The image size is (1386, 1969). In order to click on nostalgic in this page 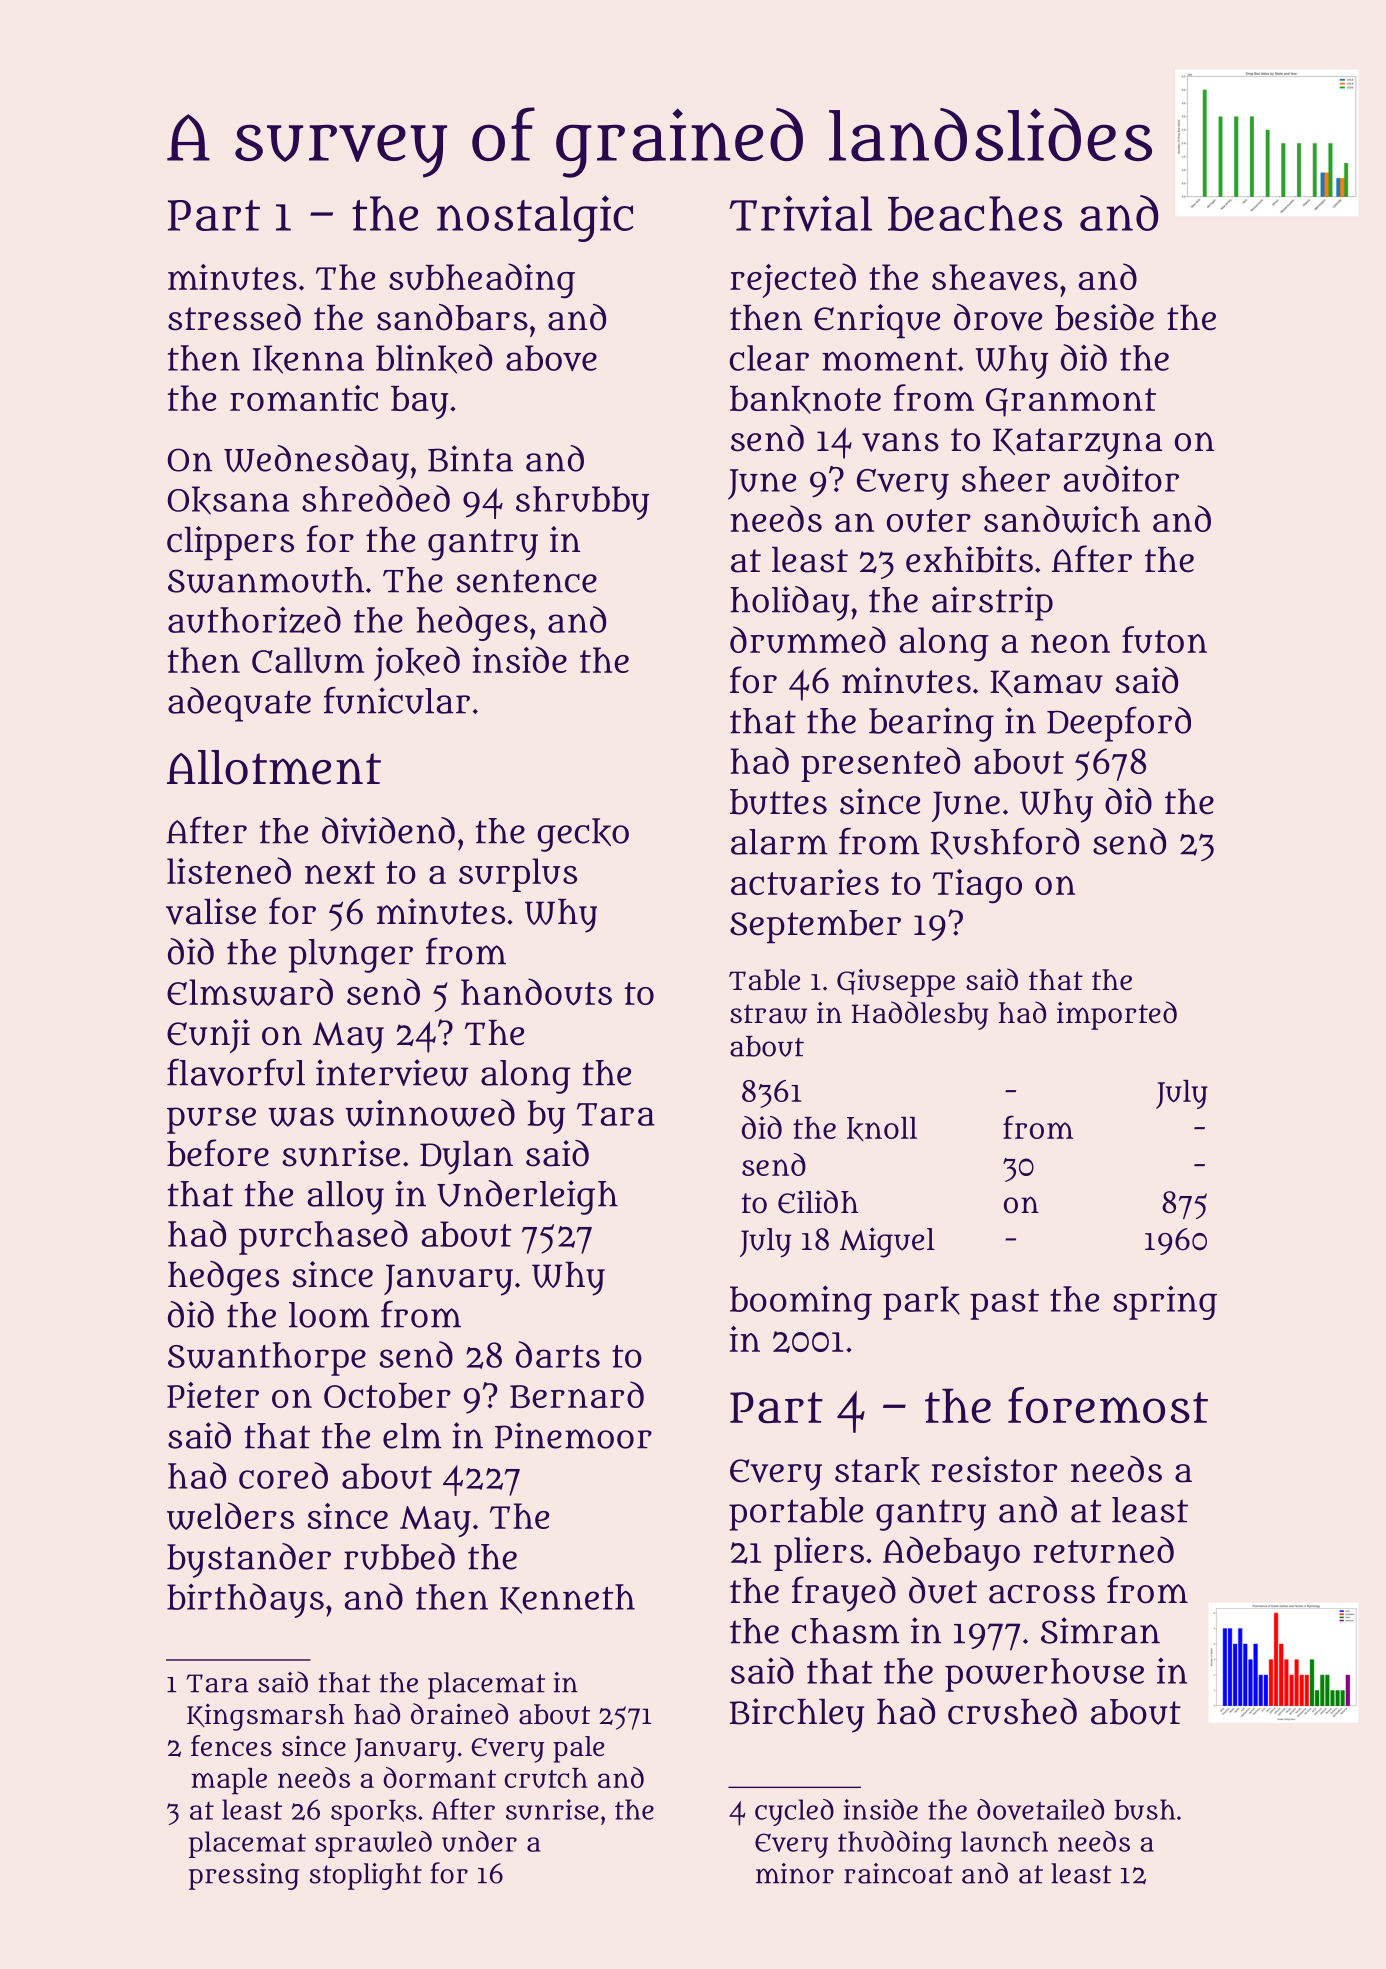, I will do `click(535, 218)`.
